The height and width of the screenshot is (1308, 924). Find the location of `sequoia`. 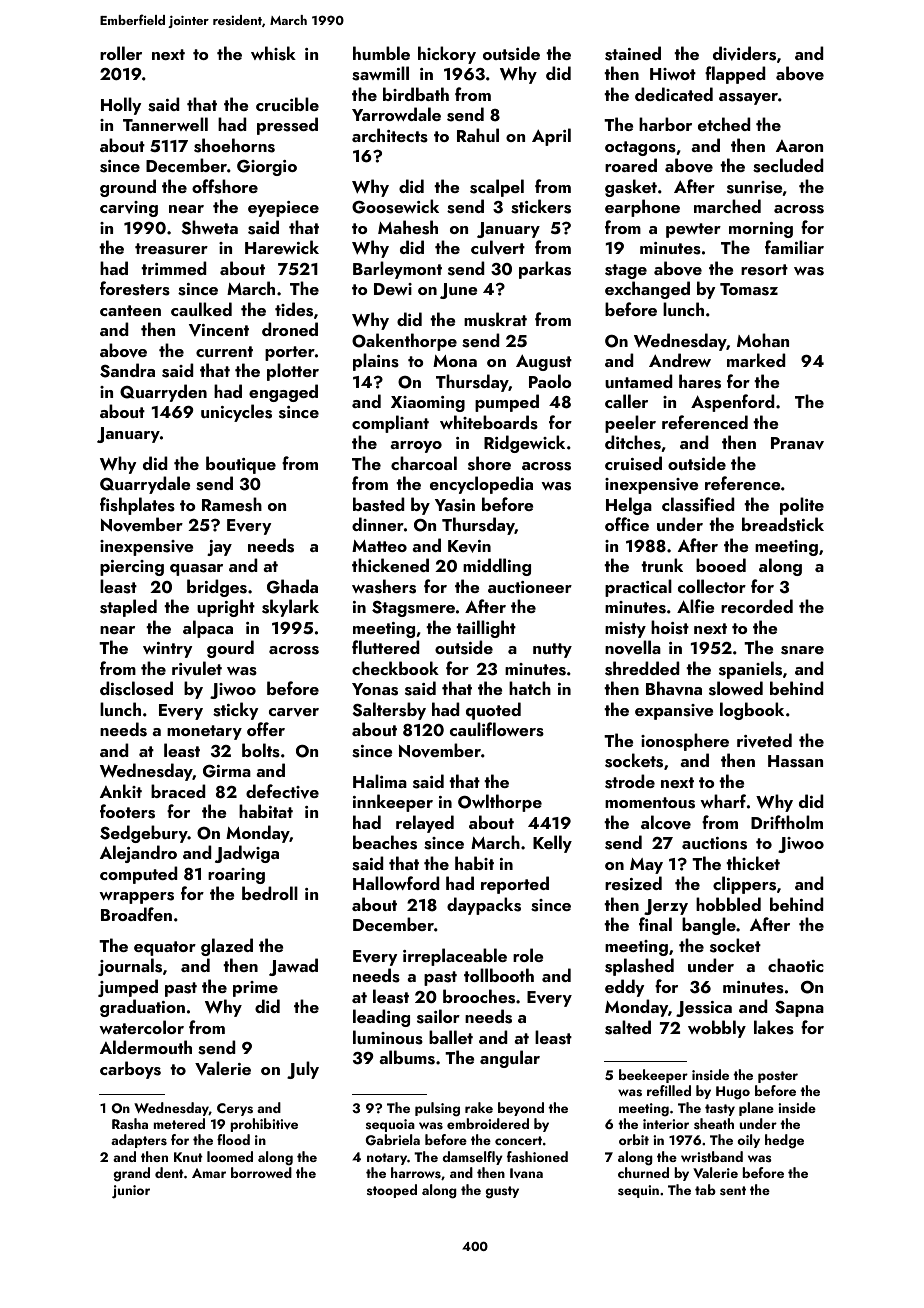

sequoia is located at coordinates (390, 1125).
